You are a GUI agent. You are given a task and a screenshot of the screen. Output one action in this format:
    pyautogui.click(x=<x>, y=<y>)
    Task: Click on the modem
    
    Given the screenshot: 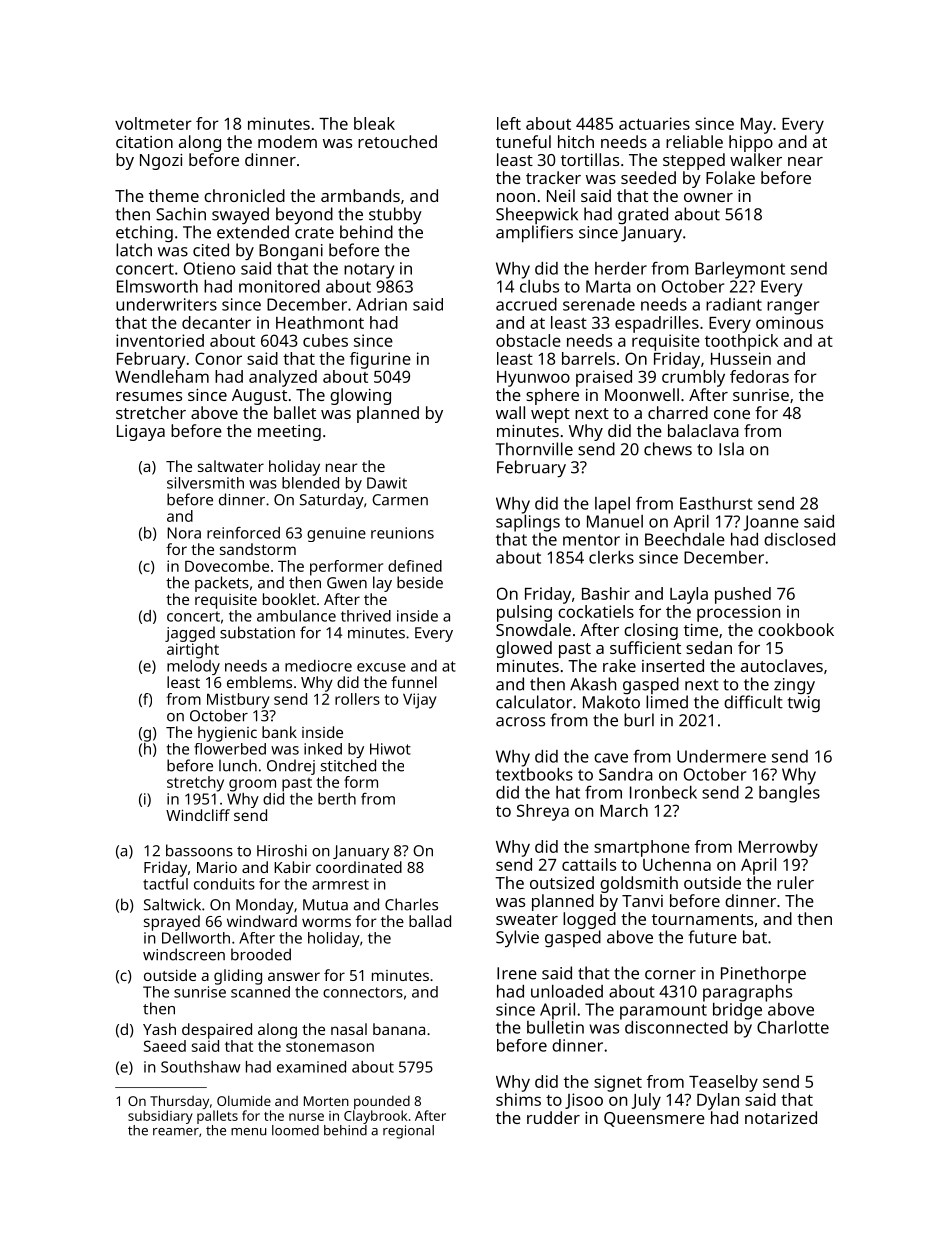 What is the action you would take?
    pyautogui.click(x=287, y=141)
